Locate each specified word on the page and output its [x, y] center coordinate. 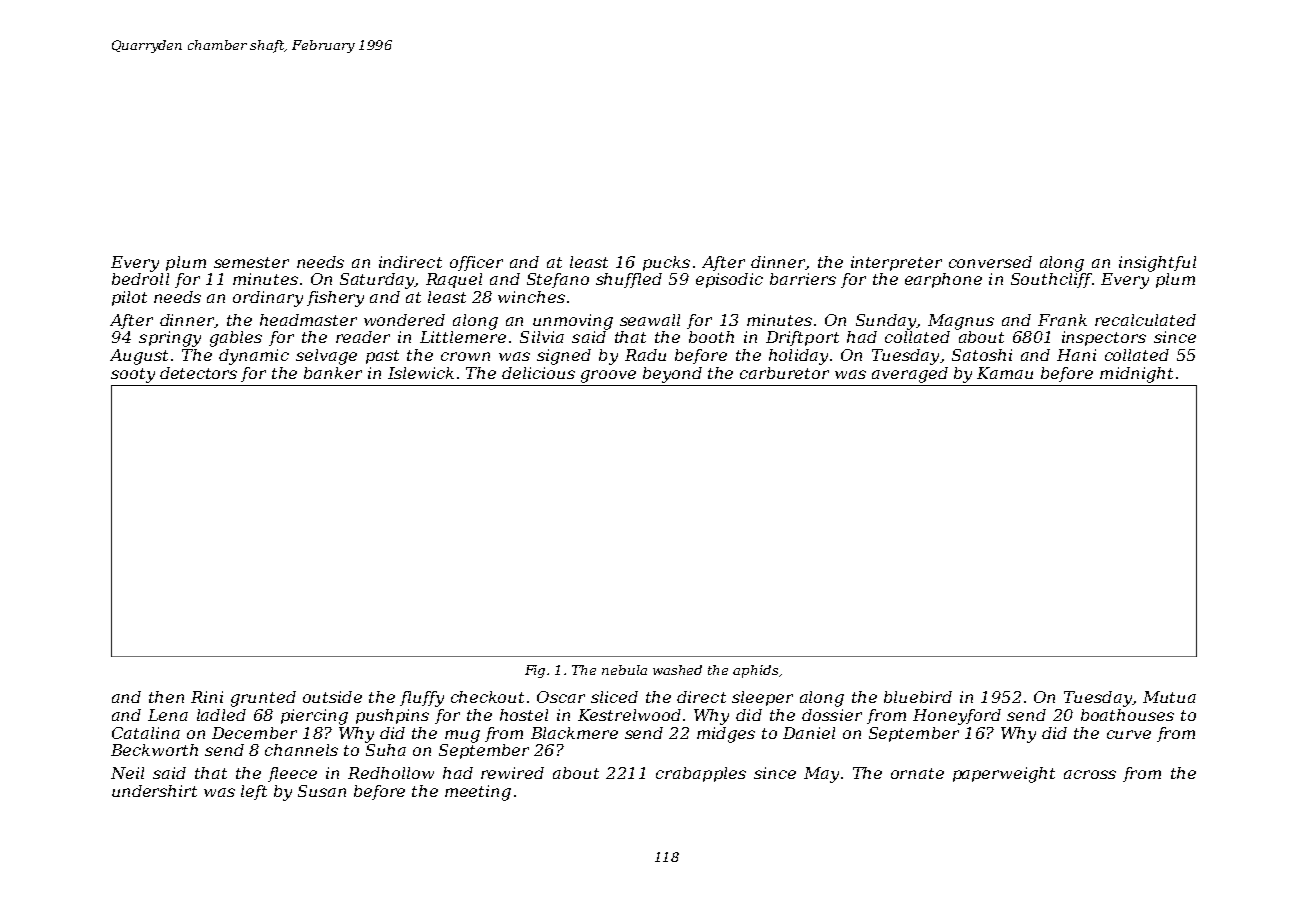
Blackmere [574, 733]
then [166, 697]
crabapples [701, 774]
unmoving [573, 322]
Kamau [1005, 373]
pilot [129, 298]
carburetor [784, 373]
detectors [198, 373]
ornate [917, 773]
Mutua [1169, 697]
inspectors [1104, 338]
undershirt [154, 791]
